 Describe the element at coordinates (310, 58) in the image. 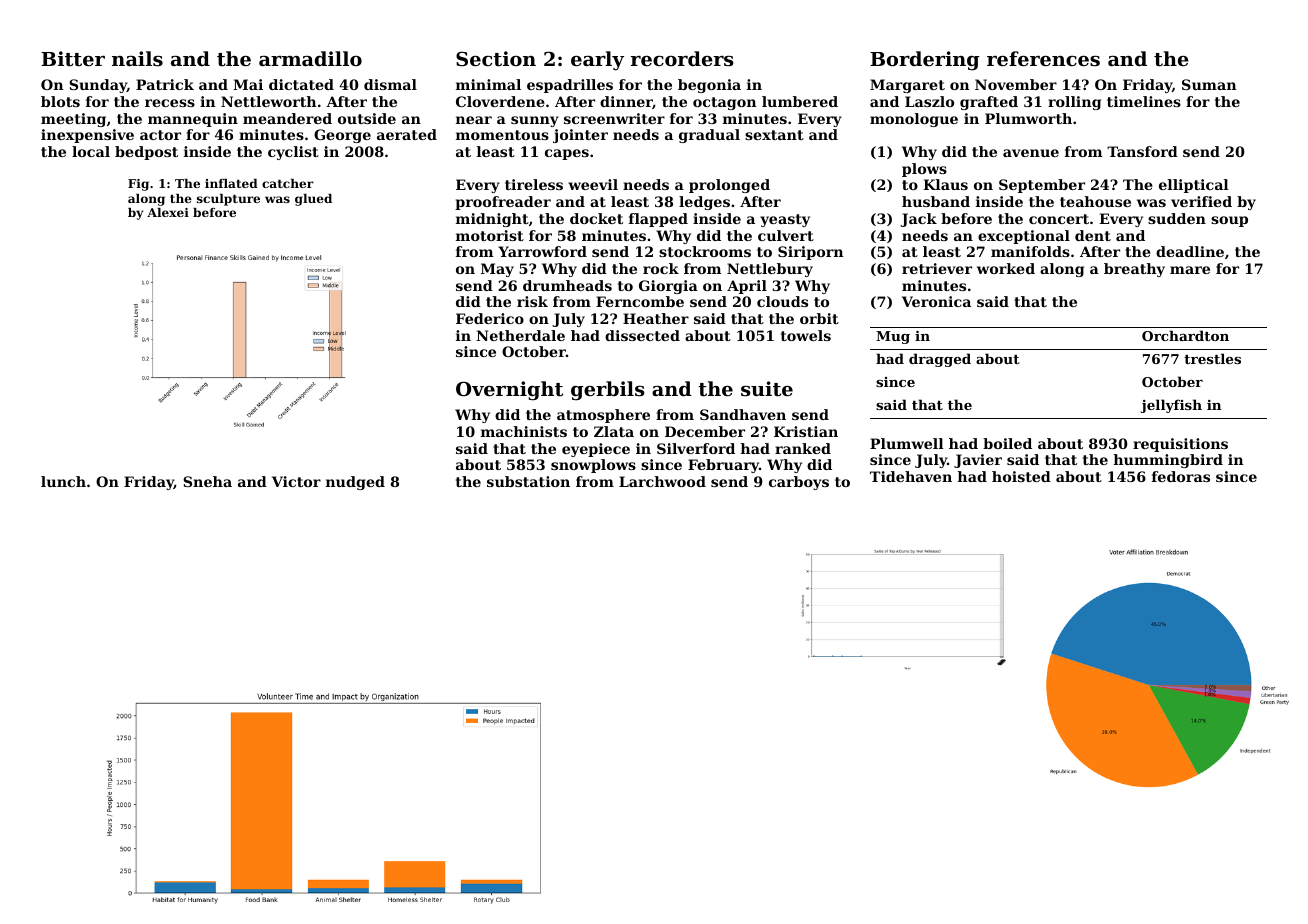

I see `armadillo` at that location.
